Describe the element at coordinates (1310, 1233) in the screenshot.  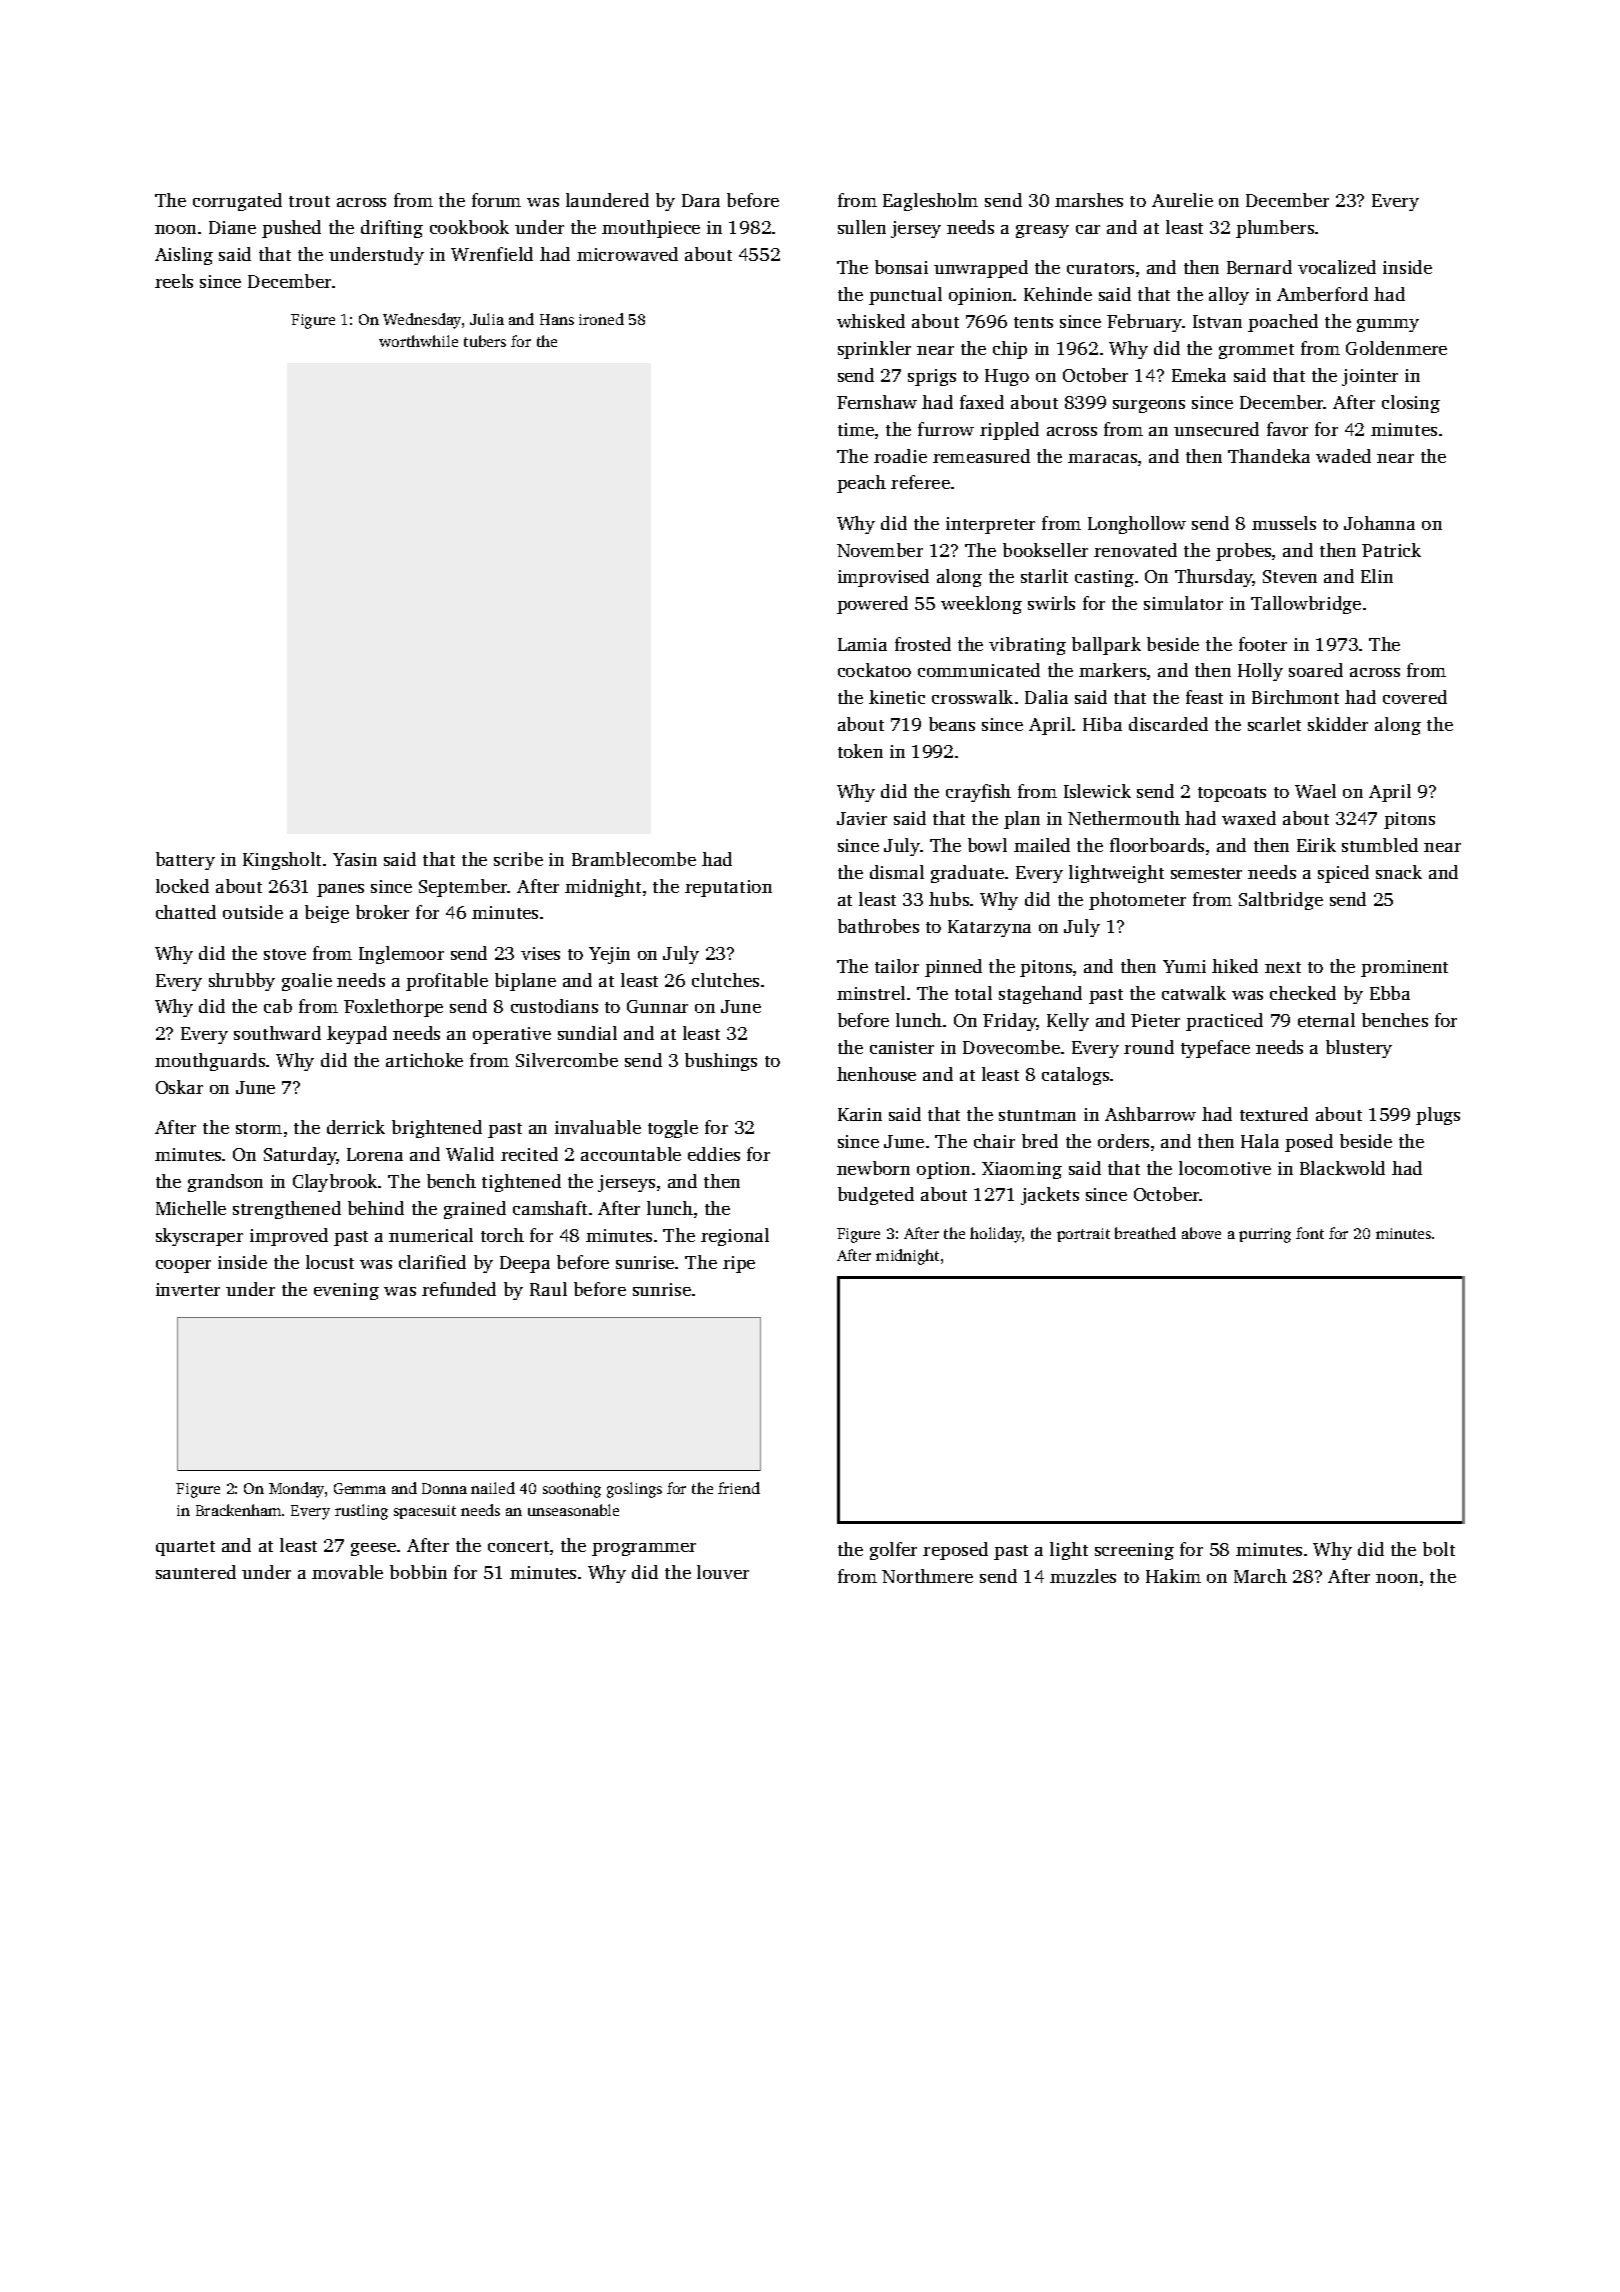
I see `font` at that location.
